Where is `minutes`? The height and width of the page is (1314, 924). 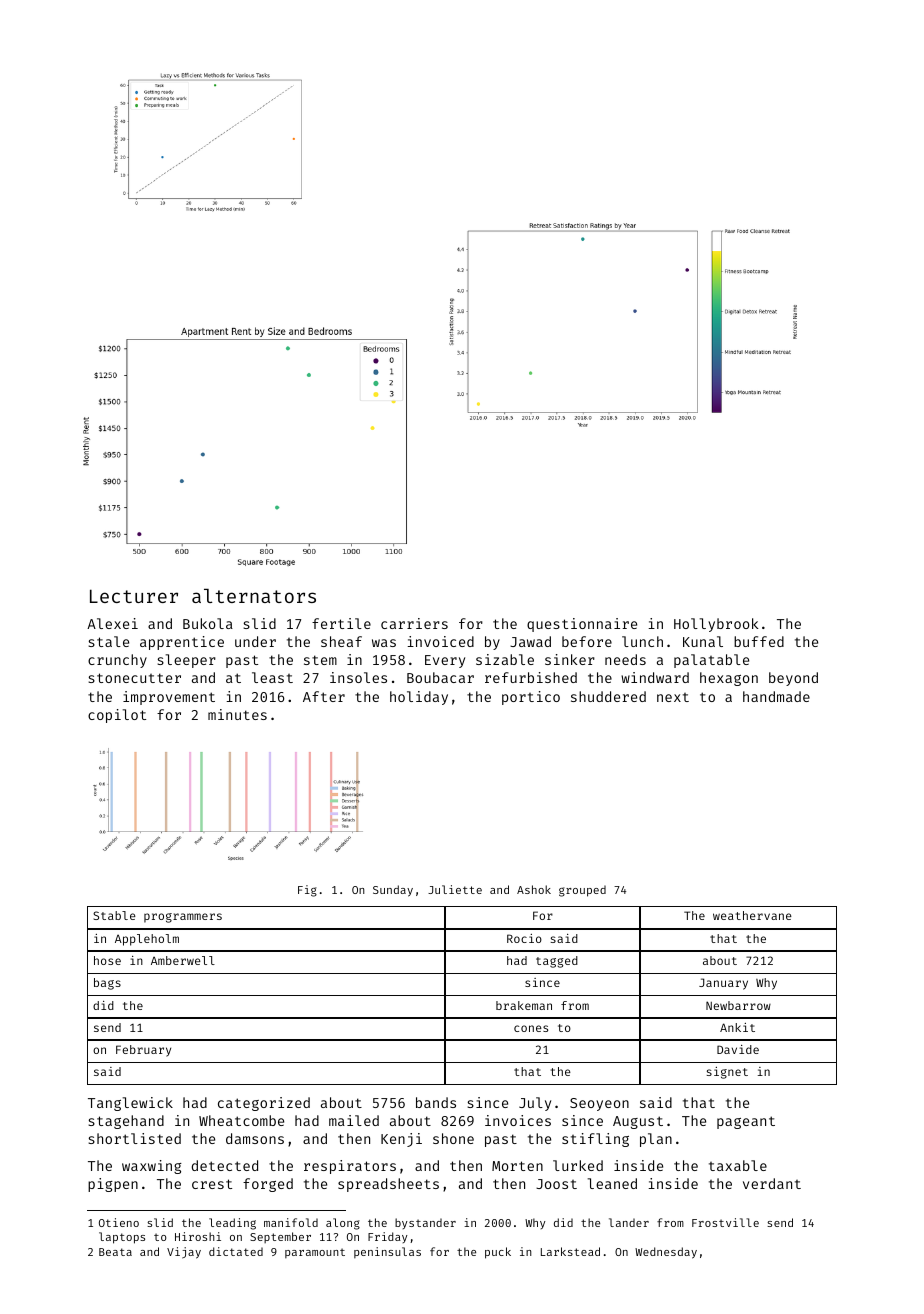 minutes is located at coordinates (237, 714).
